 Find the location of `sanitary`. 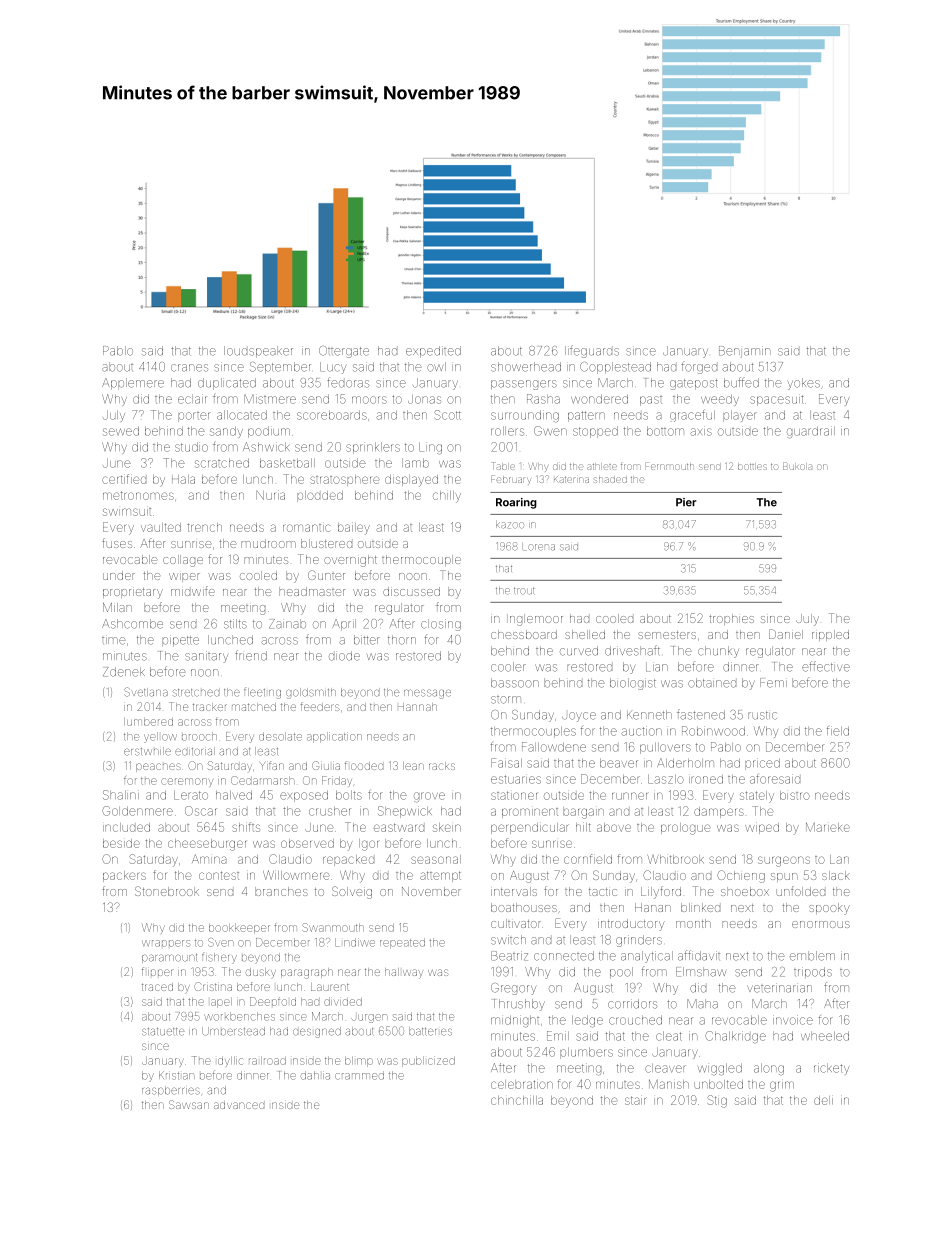

sanitary is located at coordinates (206, 657).
